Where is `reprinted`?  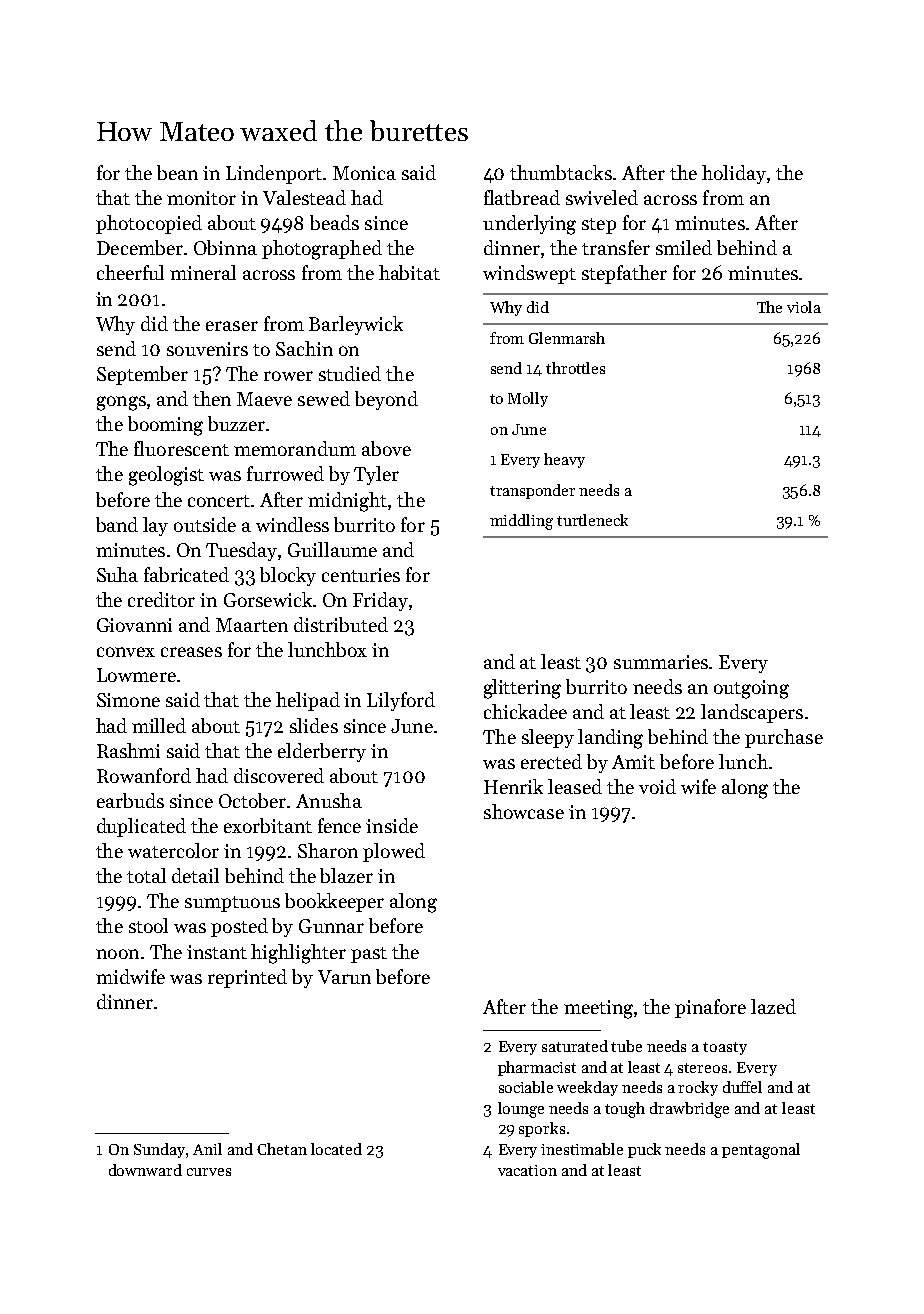 reprinted is located at coordinates (247, 978).
